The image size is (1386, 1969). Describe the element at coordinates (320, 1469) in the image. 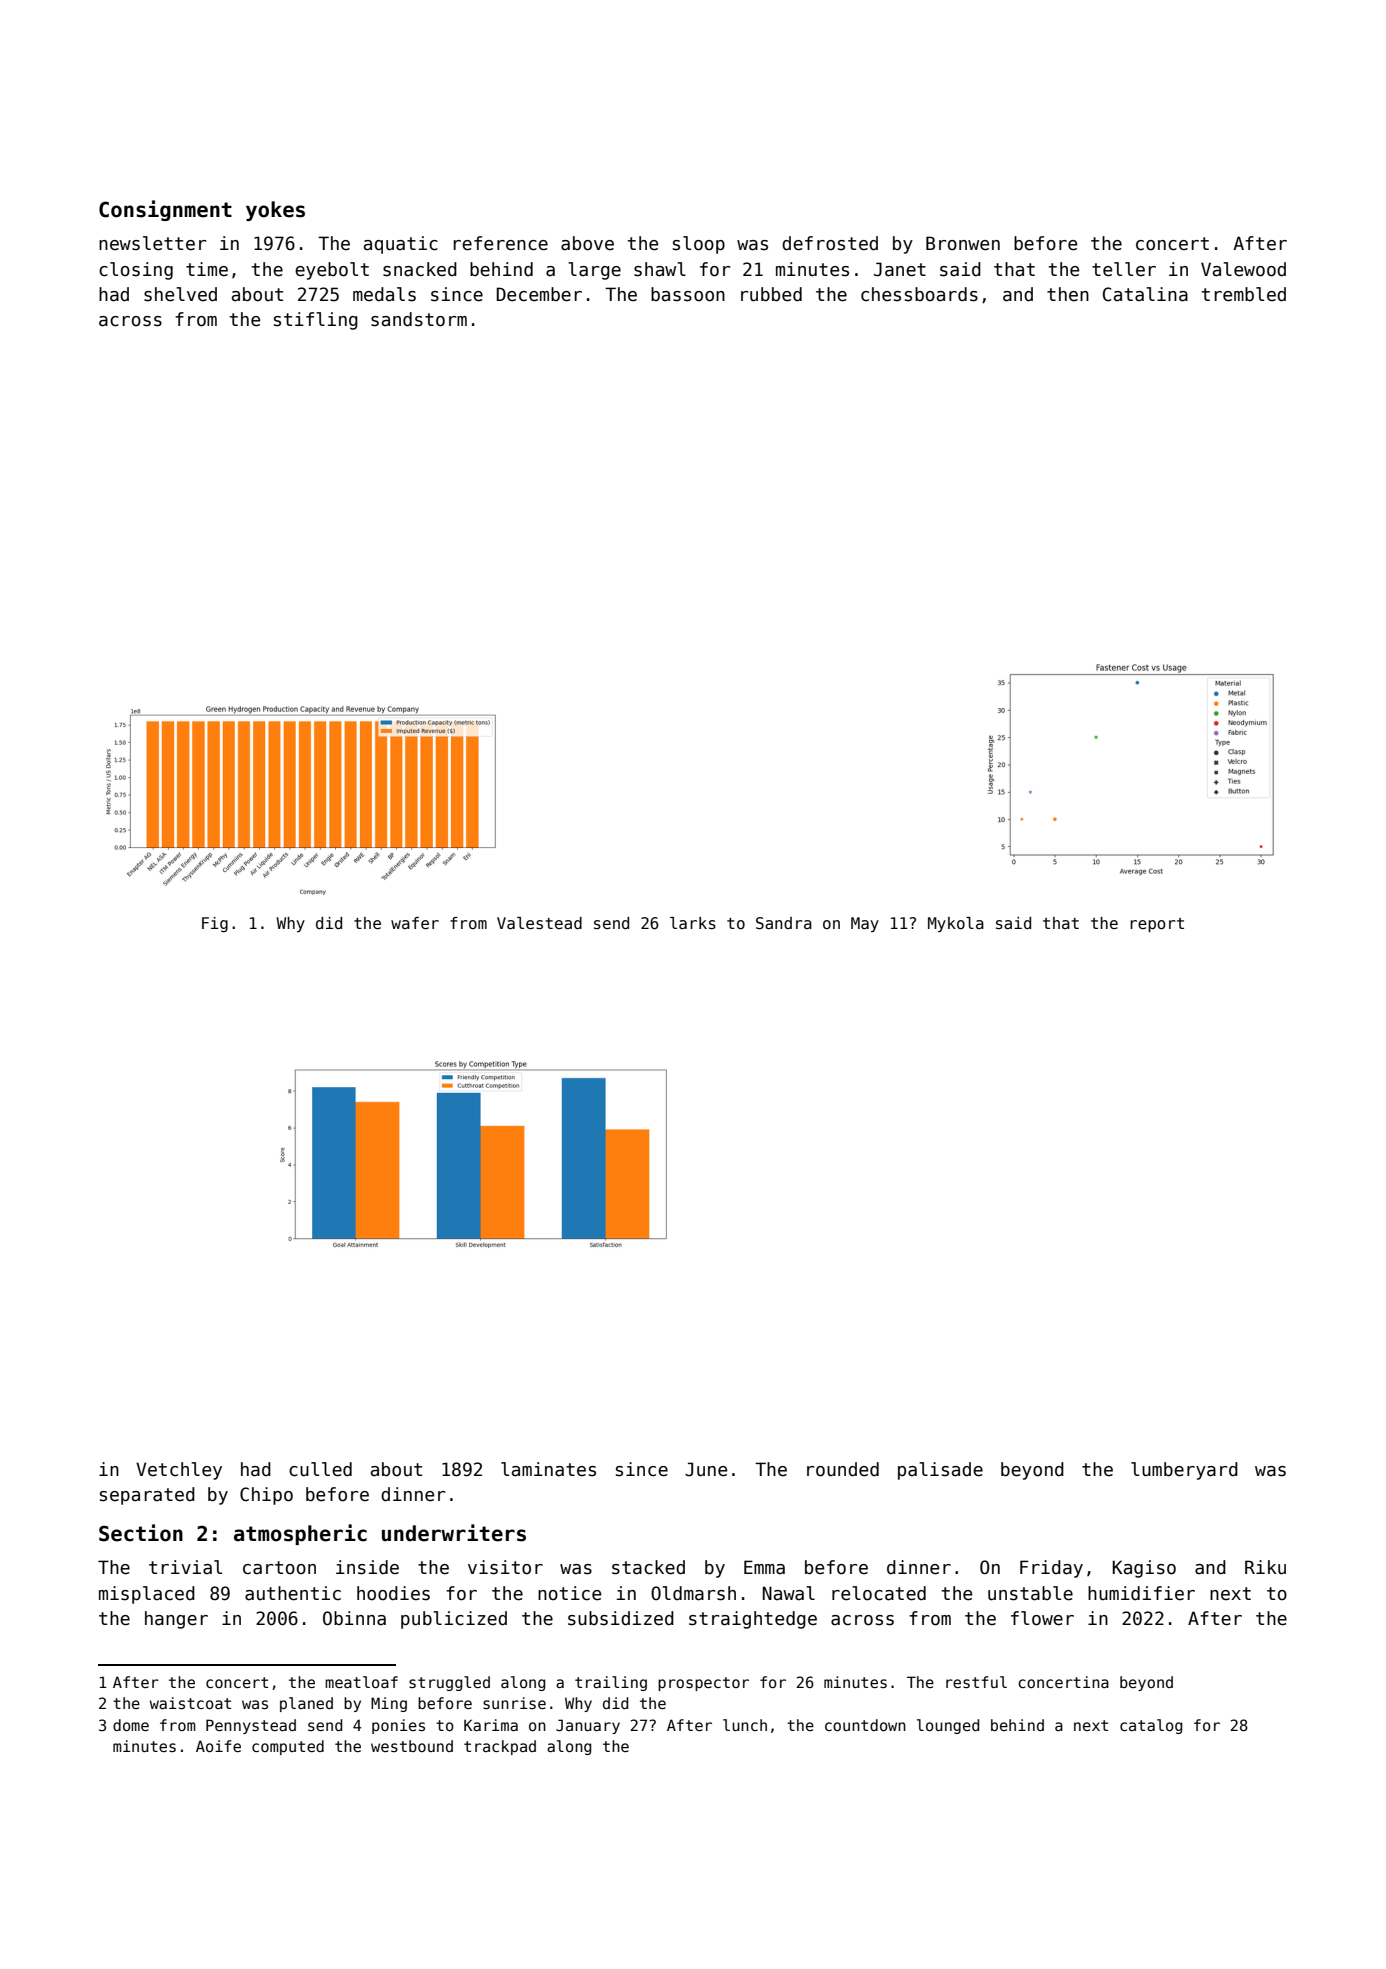

I see `culled` at that location.
